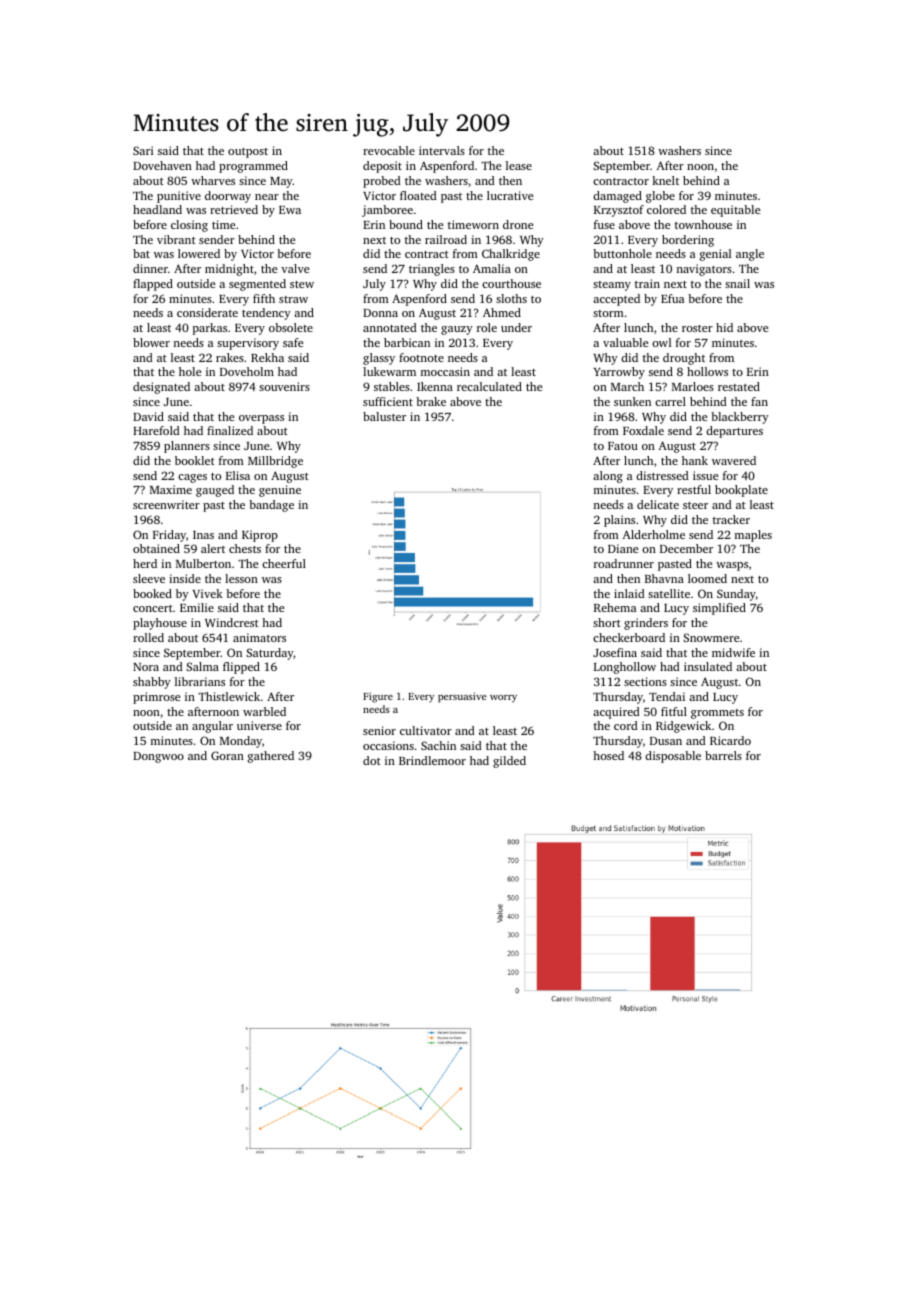 Image resolution: width=908 pixels, height=1316 pixels. I want to click on Yarrowby, so click(619, 373).
